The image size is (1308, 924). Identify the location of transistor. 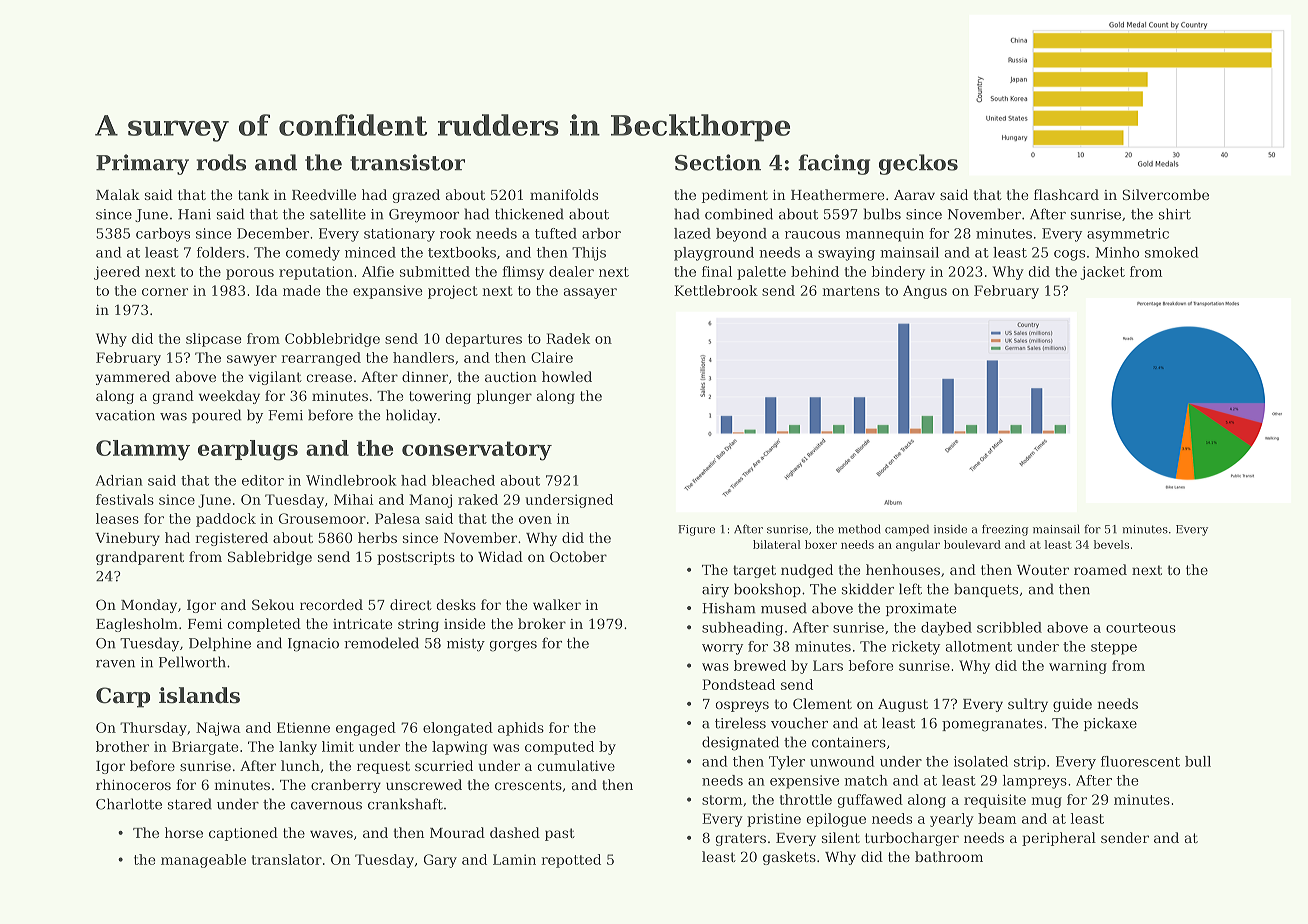
(407, 162).
